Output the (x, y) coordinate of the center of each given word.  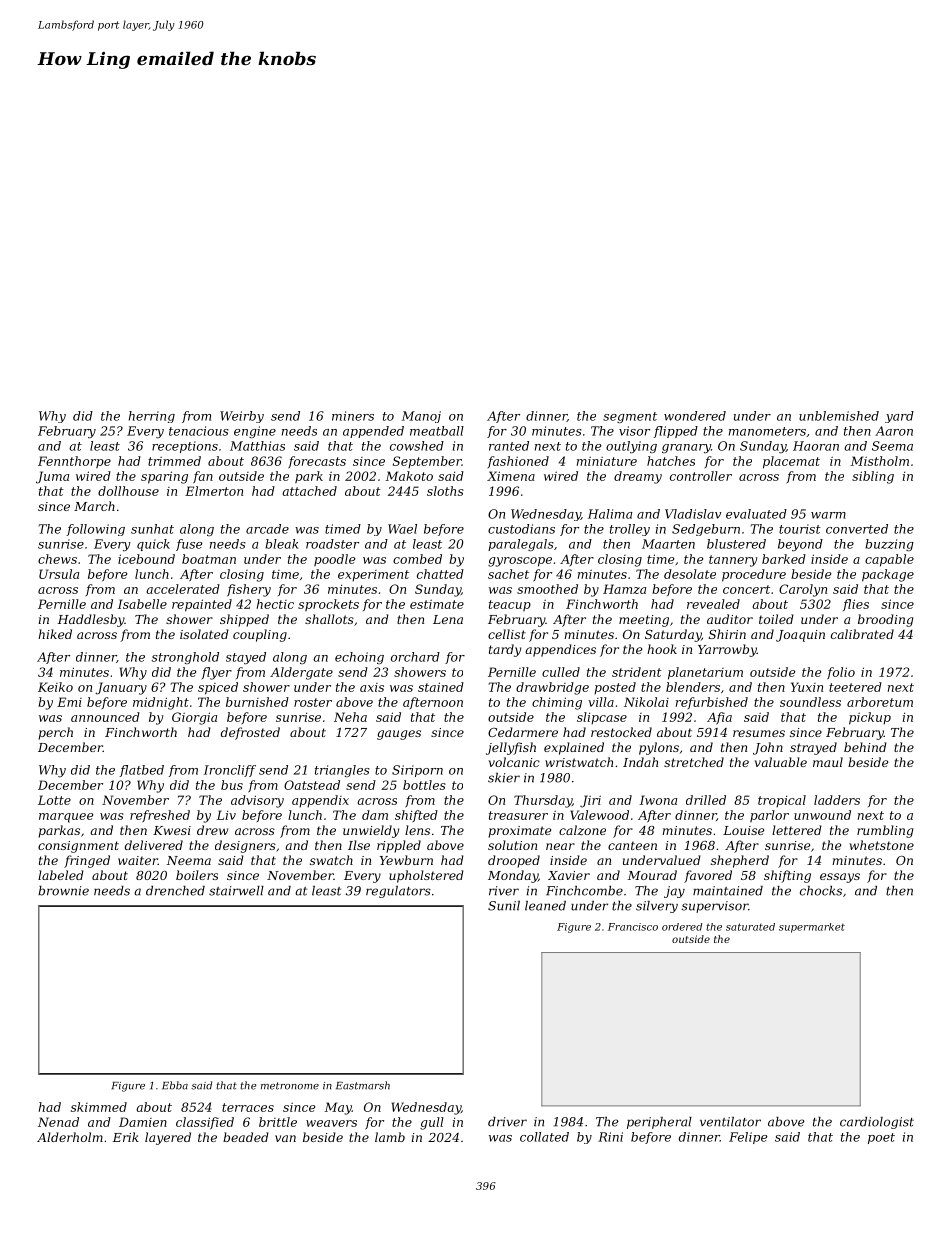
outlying (631, 447)
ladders (837, 800)
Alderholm (70, 1137)
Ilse (359, 845)
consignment (78, 847)
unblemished (839, 416)
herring (152, 417)
